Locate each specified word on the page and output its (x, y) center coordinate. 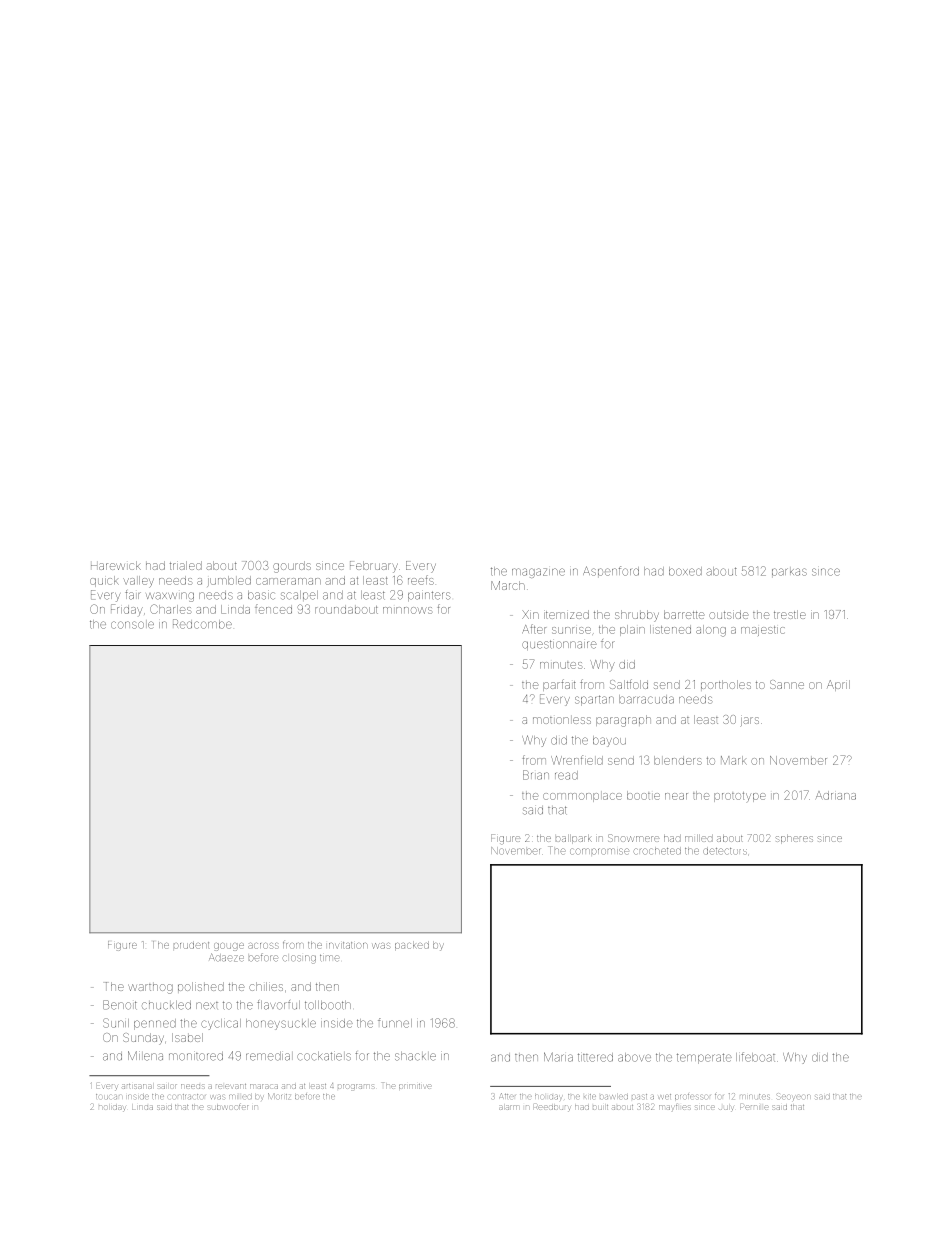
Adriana (836, 795)
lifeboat (755, 1057)
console (132, 625)
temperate (704, 1058)
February (374, 567)
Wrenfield (577, 760)
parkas (789, 572)
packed (412, 945)
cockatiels (324, 1056)
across (262, 946)
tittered (595, 1057)
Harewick (116, 565)
